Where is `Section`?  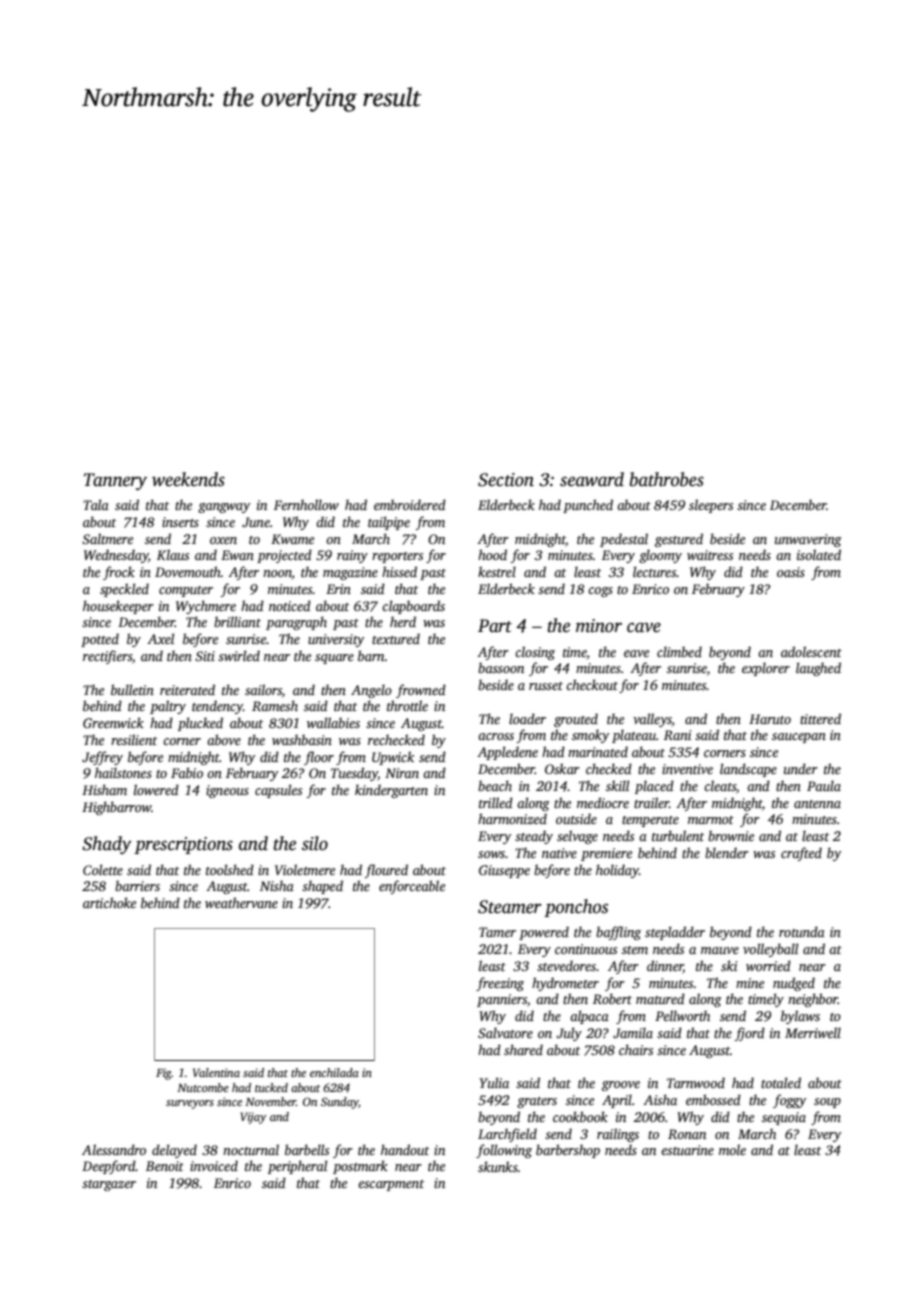 Section is located at coordinates (506, 480).
